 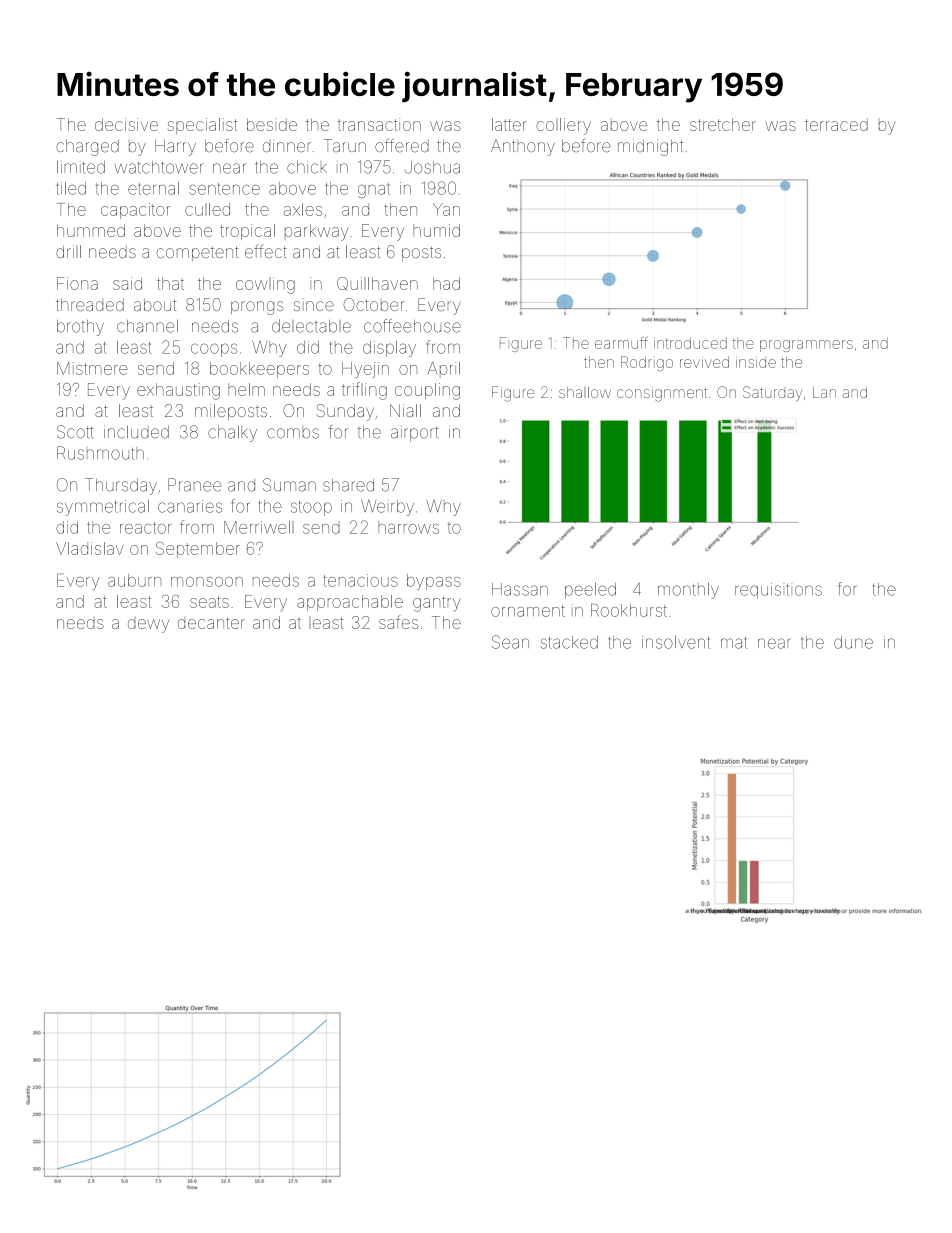 I want to click on said, so click(x=127, y=283).
